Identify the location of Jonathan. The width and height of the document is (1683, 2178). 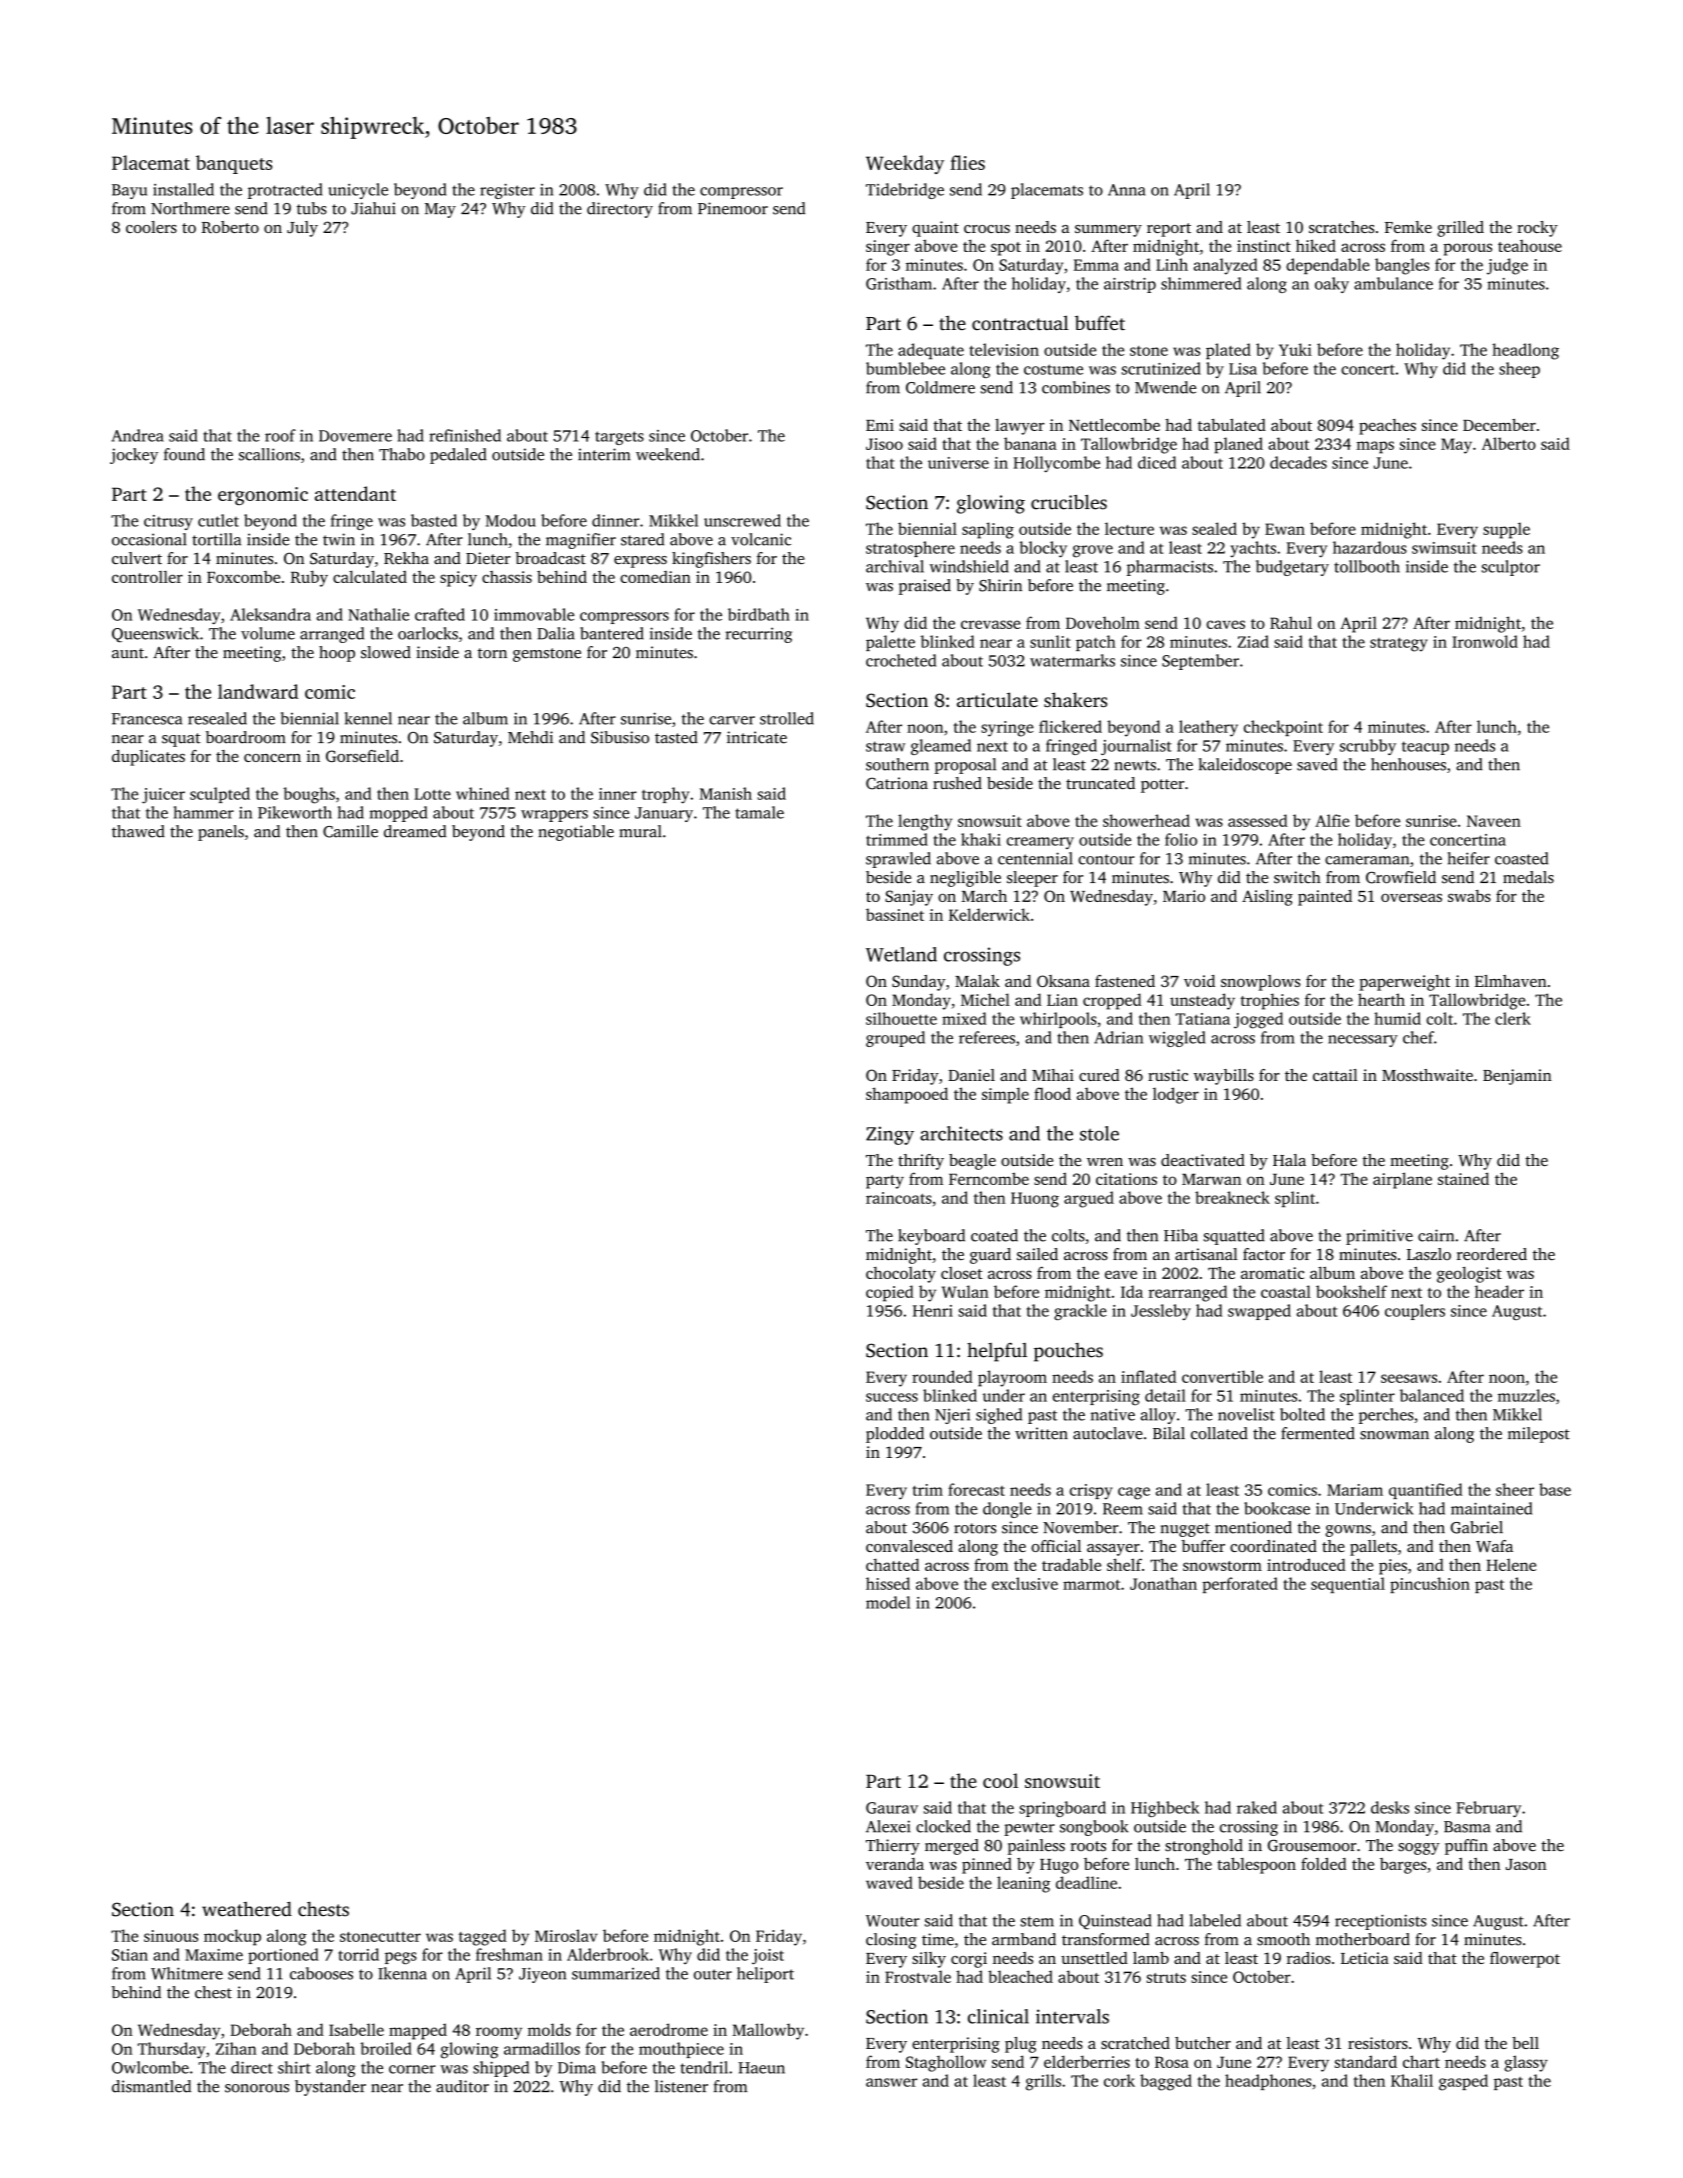
(1163, 1583).
